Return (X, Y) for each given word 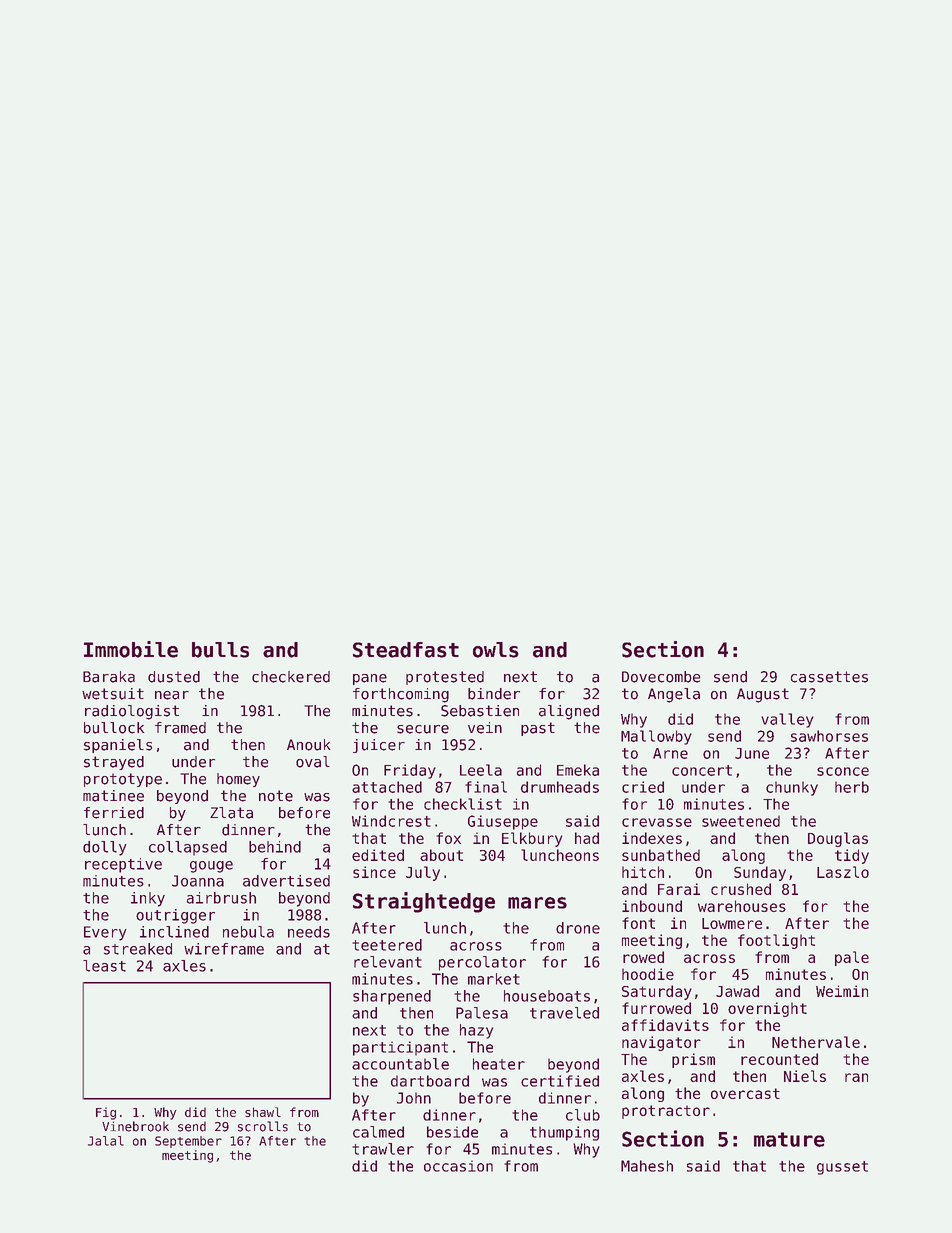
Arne (670, 753)
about (441, 855)
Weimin (842, 991)
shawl (263, 1112)
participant (400, 1048)
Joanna (198, 881)
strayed (114, 763)
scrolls (263, 1126)
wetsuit (113, 694)
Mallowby (656, 737)
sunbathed (661, 855)
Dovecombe (661, 677)
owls (496, 650)
